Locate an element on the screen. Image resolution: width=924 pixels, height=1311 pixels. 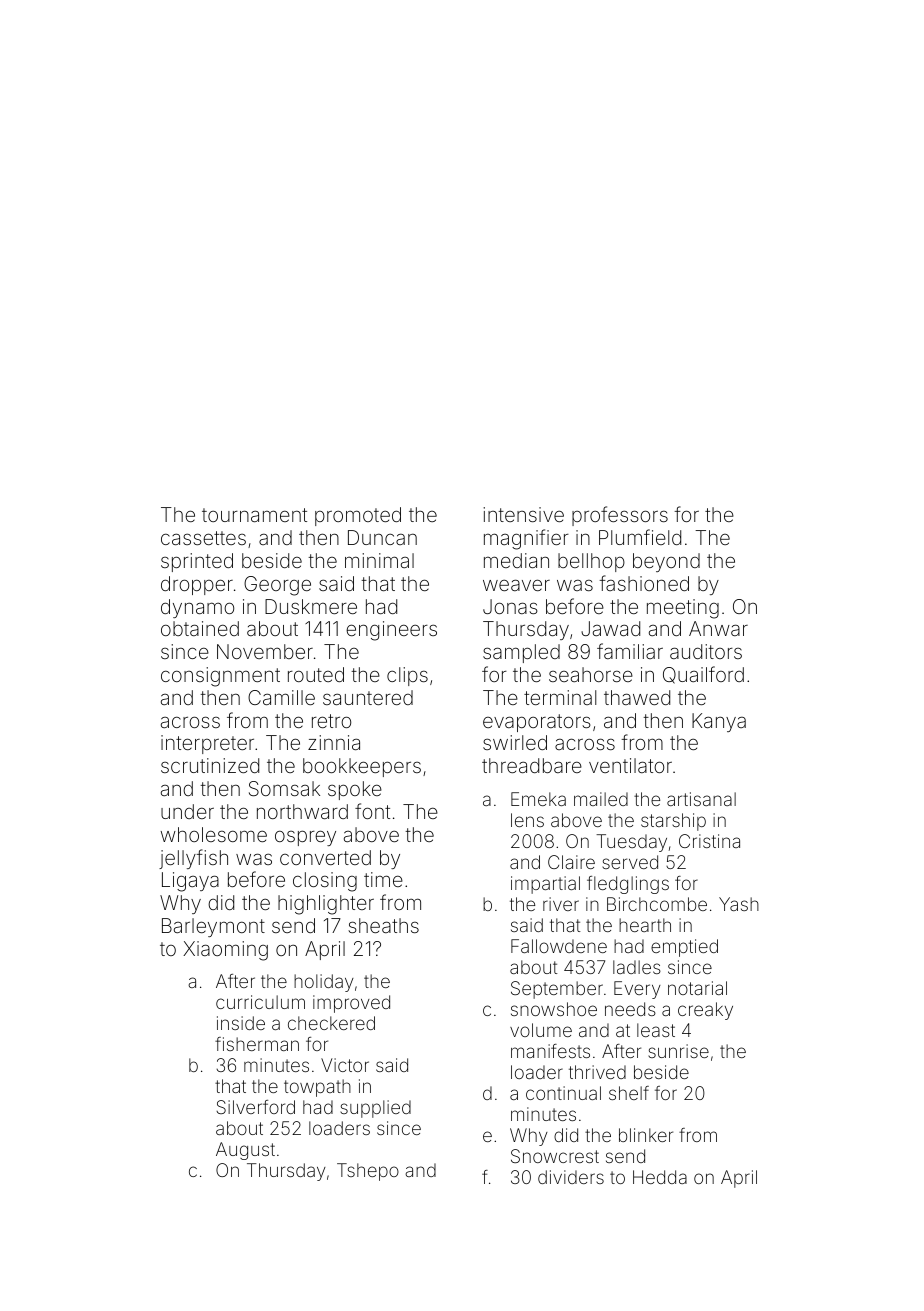
intensive is located at coordinates (523, 514).
